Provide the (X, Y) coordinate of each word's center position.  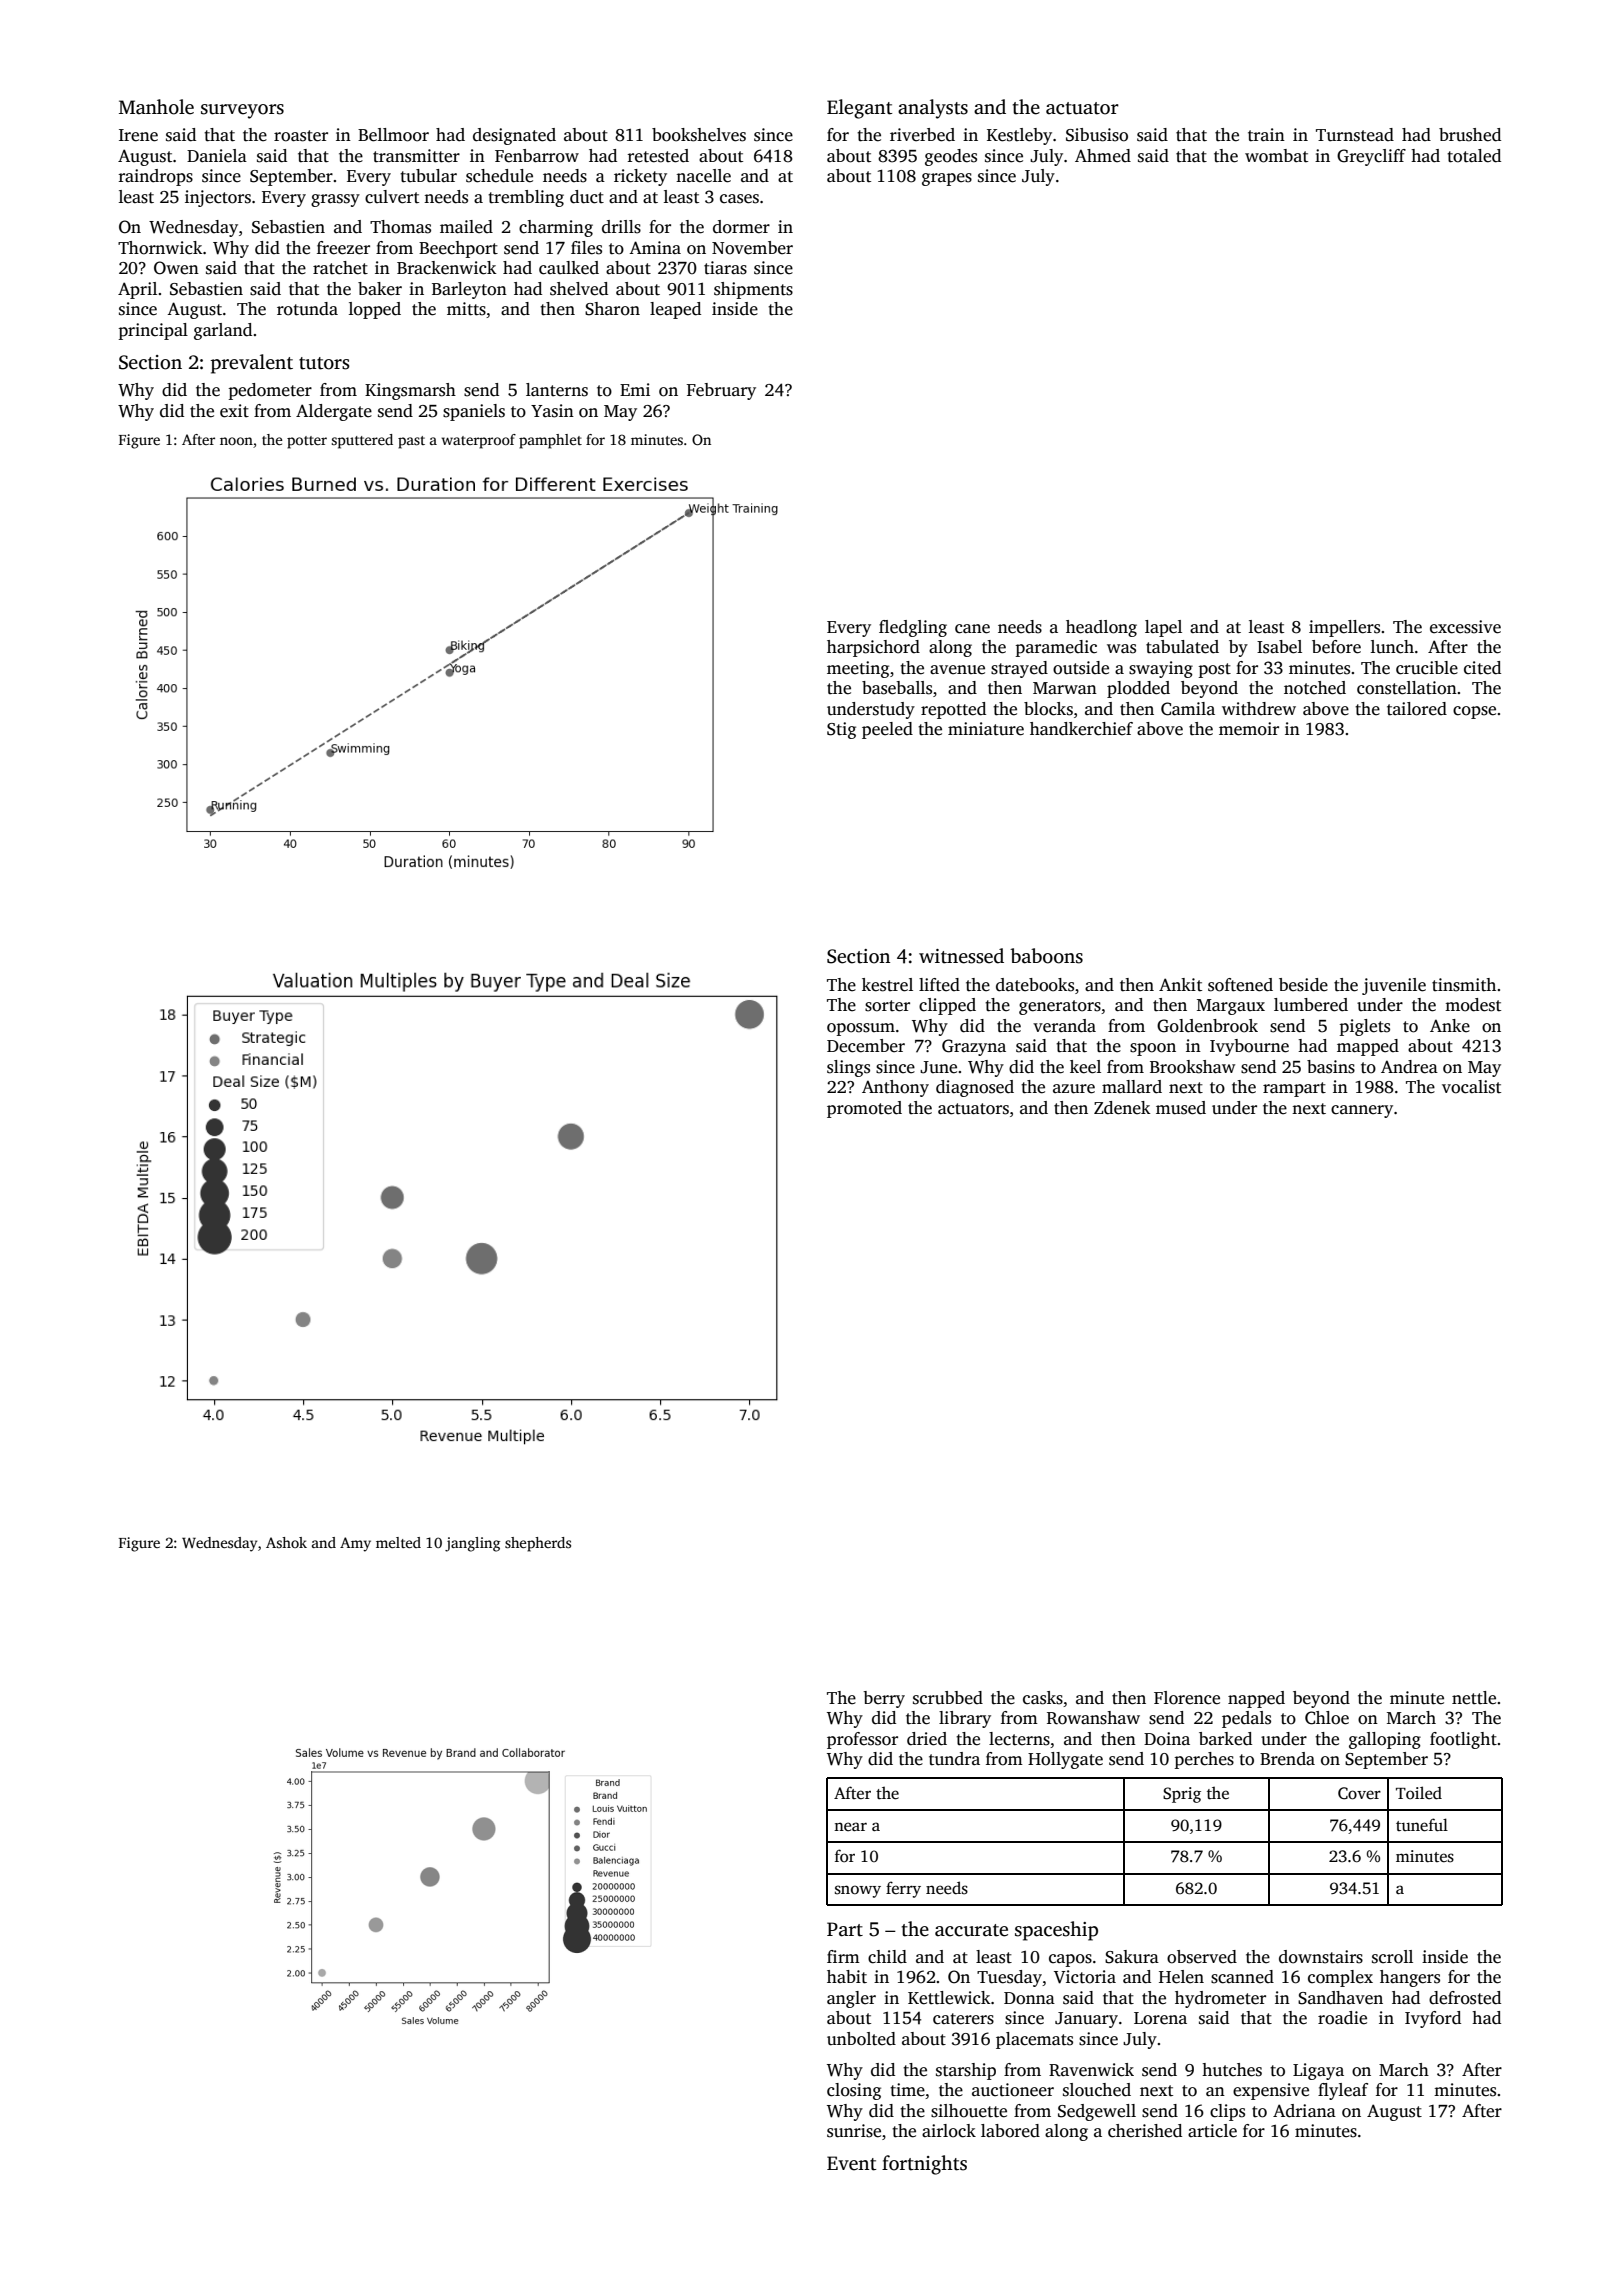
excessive (1465, 627)
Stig (841, 730)
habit (847, 1977)
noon (236, 441)
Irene (138, 135)
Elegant (859, 109)
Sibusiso (1097, 135)
